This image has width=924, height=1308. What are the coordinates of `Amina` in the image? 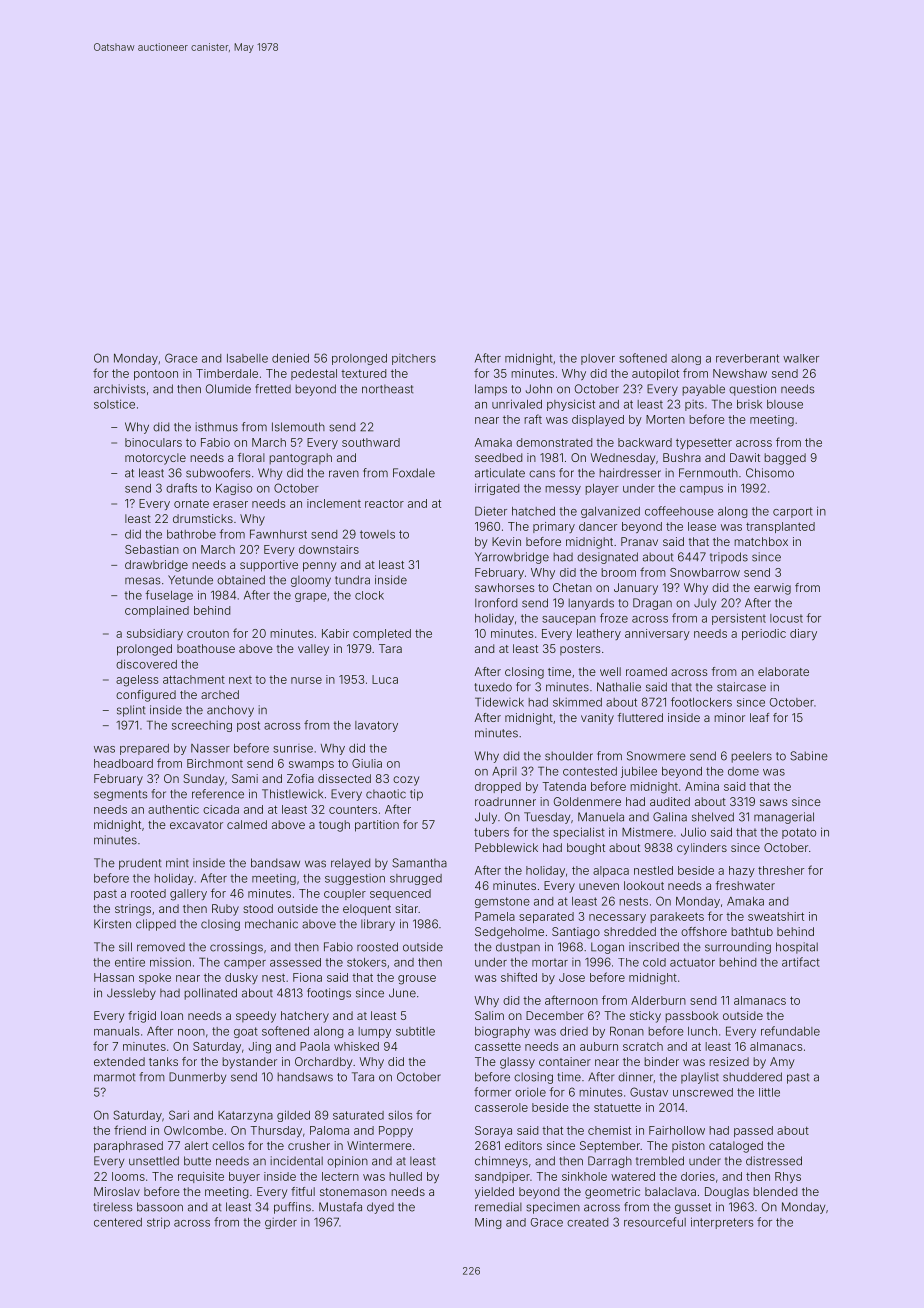 It's located at (702, 786).
